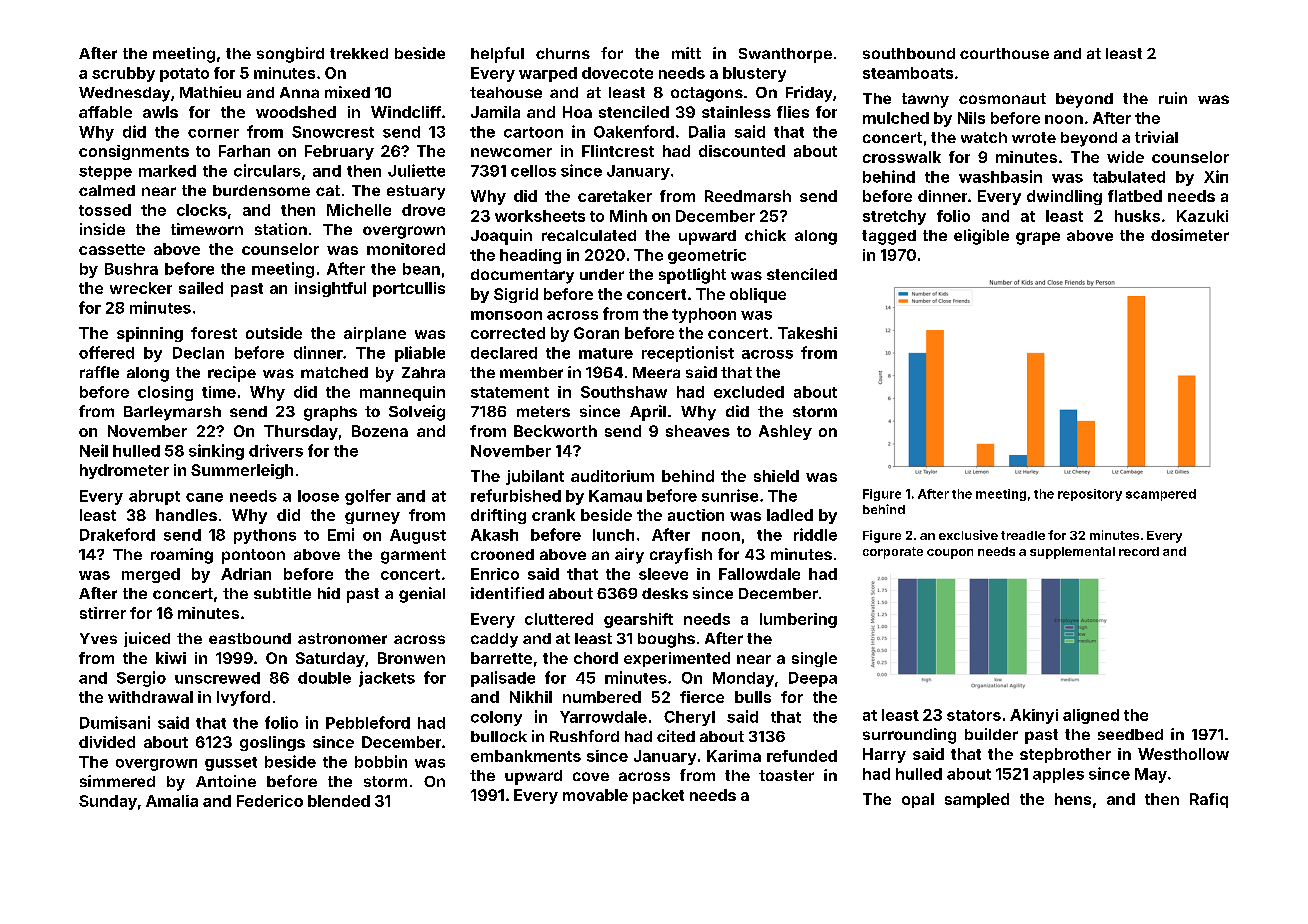 The width and height of the screenshot is (1308, 924). What do you see at coordinates (359, 53) in the screenshot?
I see `trekked` at bounding box center [359, 53].
